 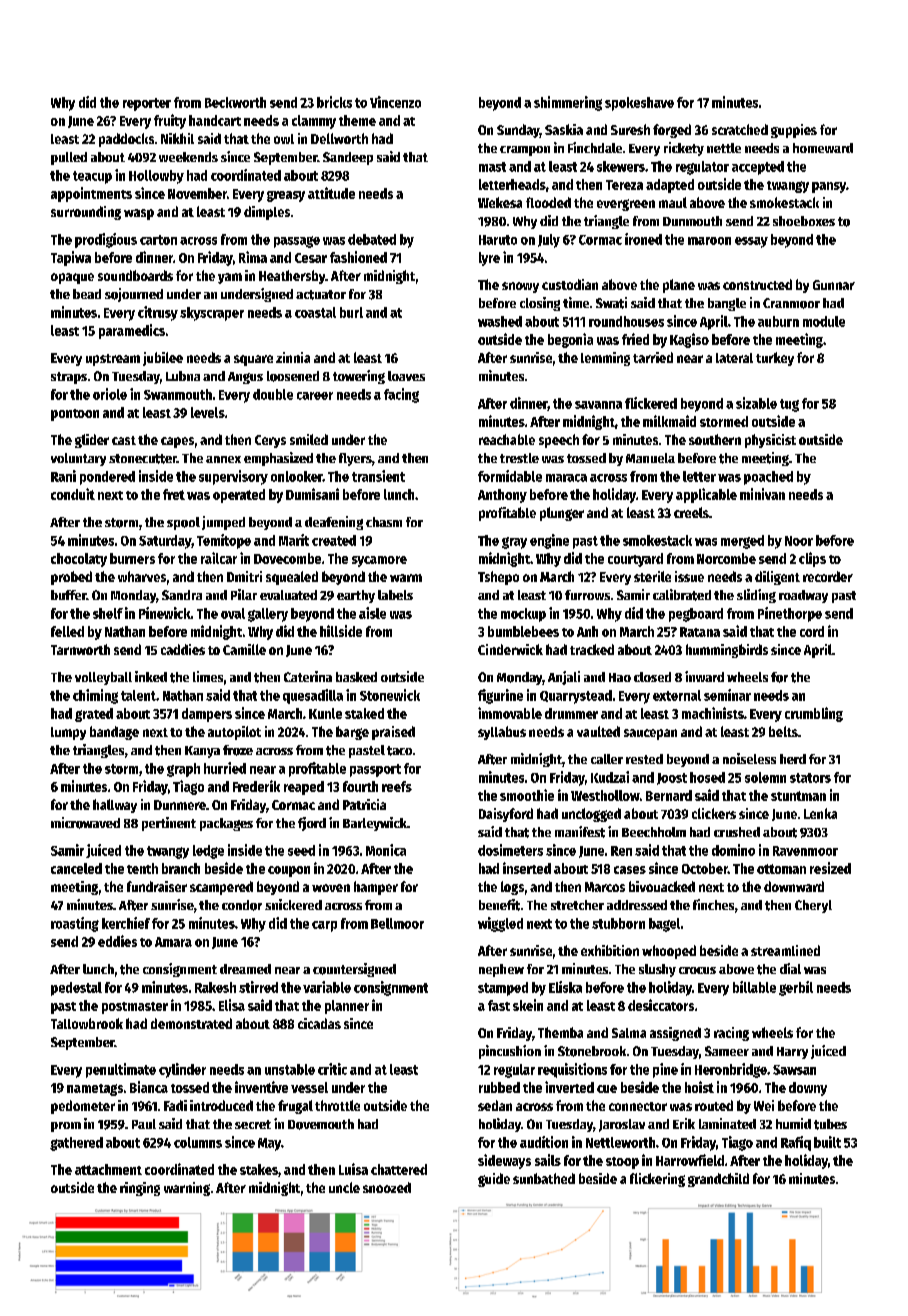 What do you see at coordinates (500, 696) in the page?
I see `figurine` at bounding box center [500, 696].
